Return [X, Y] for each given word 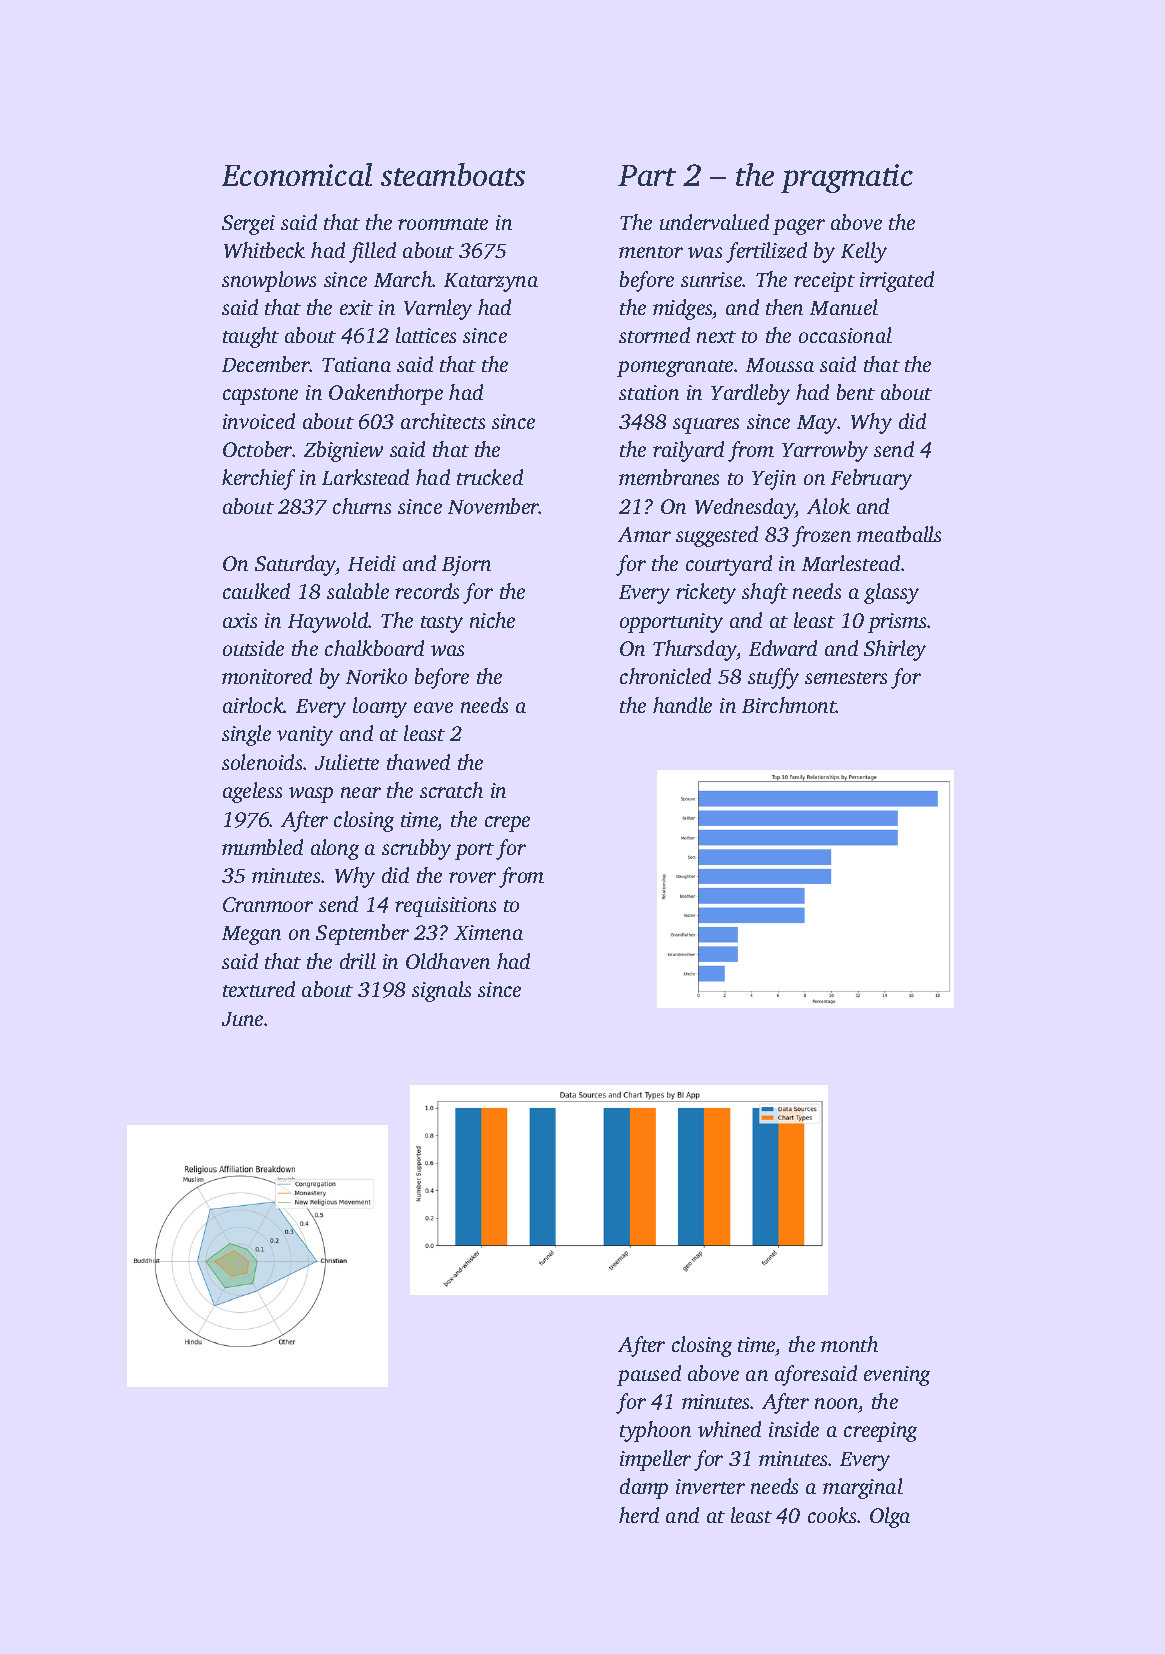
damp [644, 1488]
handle [682, 705]
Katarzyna [491, 282]
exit [356, 307]
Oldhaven [448, 961]
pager [799, 227]
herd [639, 1515]
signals [441, 991]
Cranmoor [268, 904]
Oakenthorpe [386, 394]
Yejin [774, 480]
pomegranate [675, 368]
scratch [451, 790]
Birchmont [789, 705]
